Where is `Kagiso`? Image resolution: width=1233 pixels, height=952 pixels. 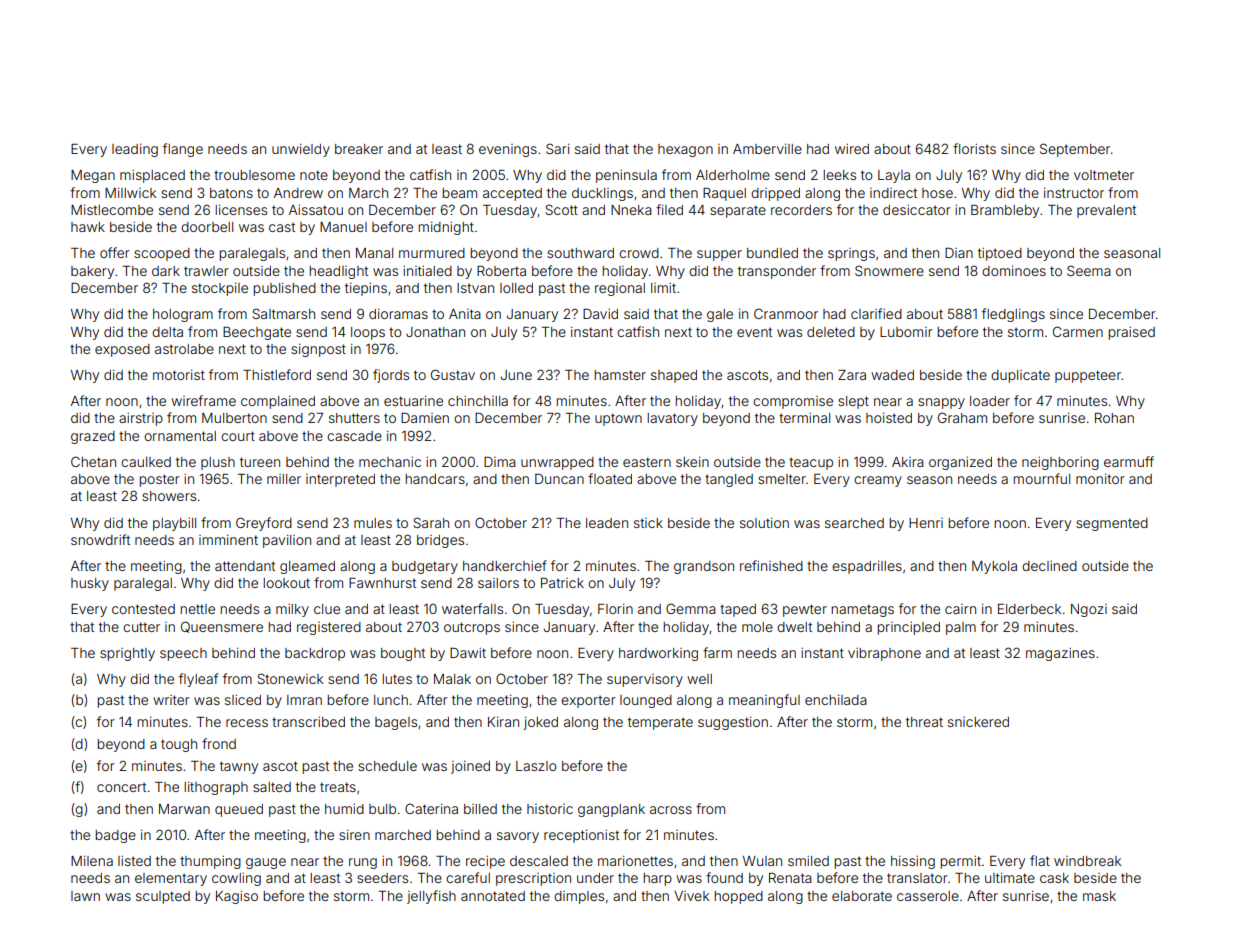 Kagiso is located at coordinates (237, 897).
